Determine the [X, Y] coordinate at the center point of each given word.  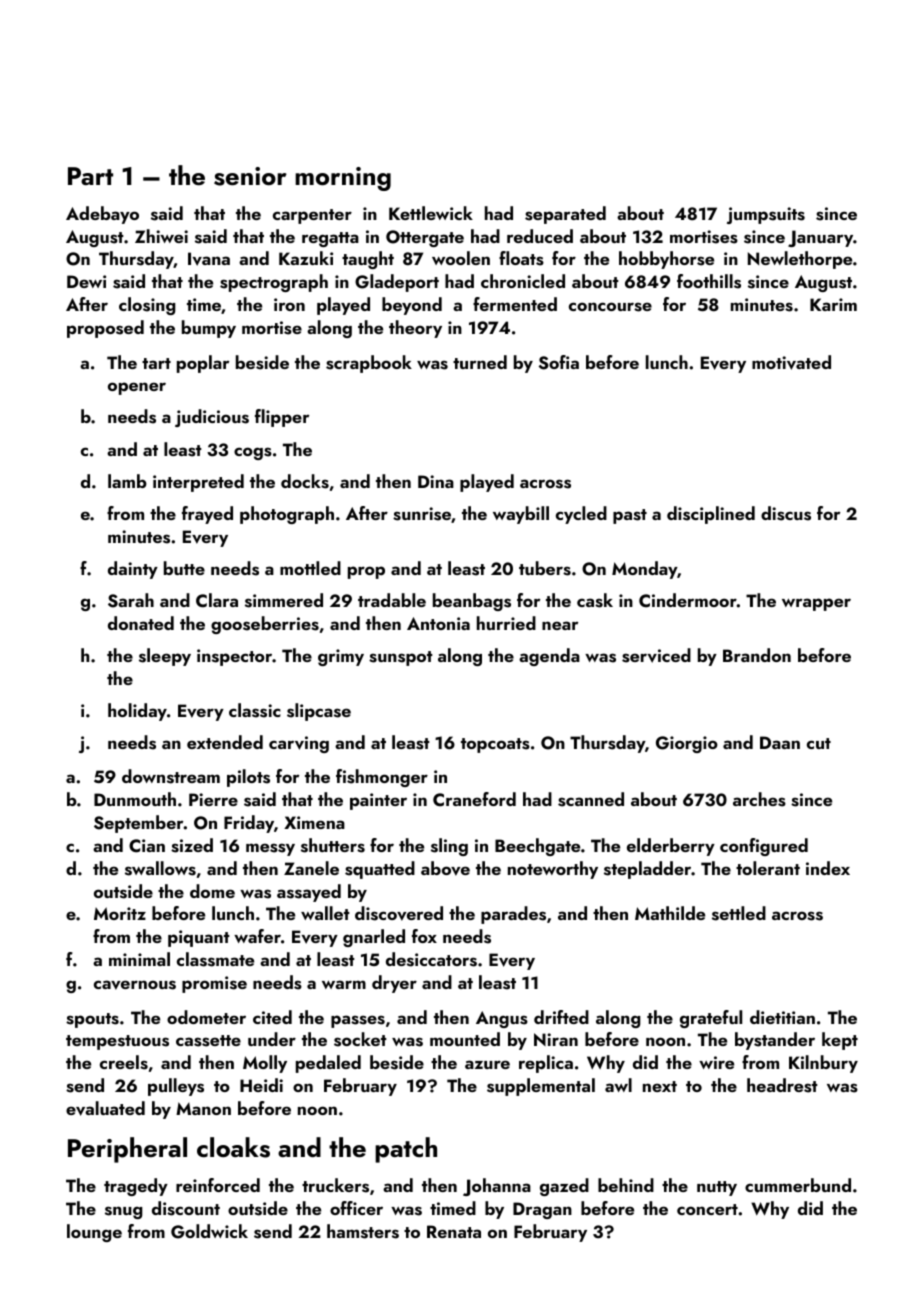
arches [759, 799]
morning [343, 179]
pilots [248, 778]
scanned [591, 799]
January [820, 238]
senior [250, 176]
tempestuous [117, 1042]
